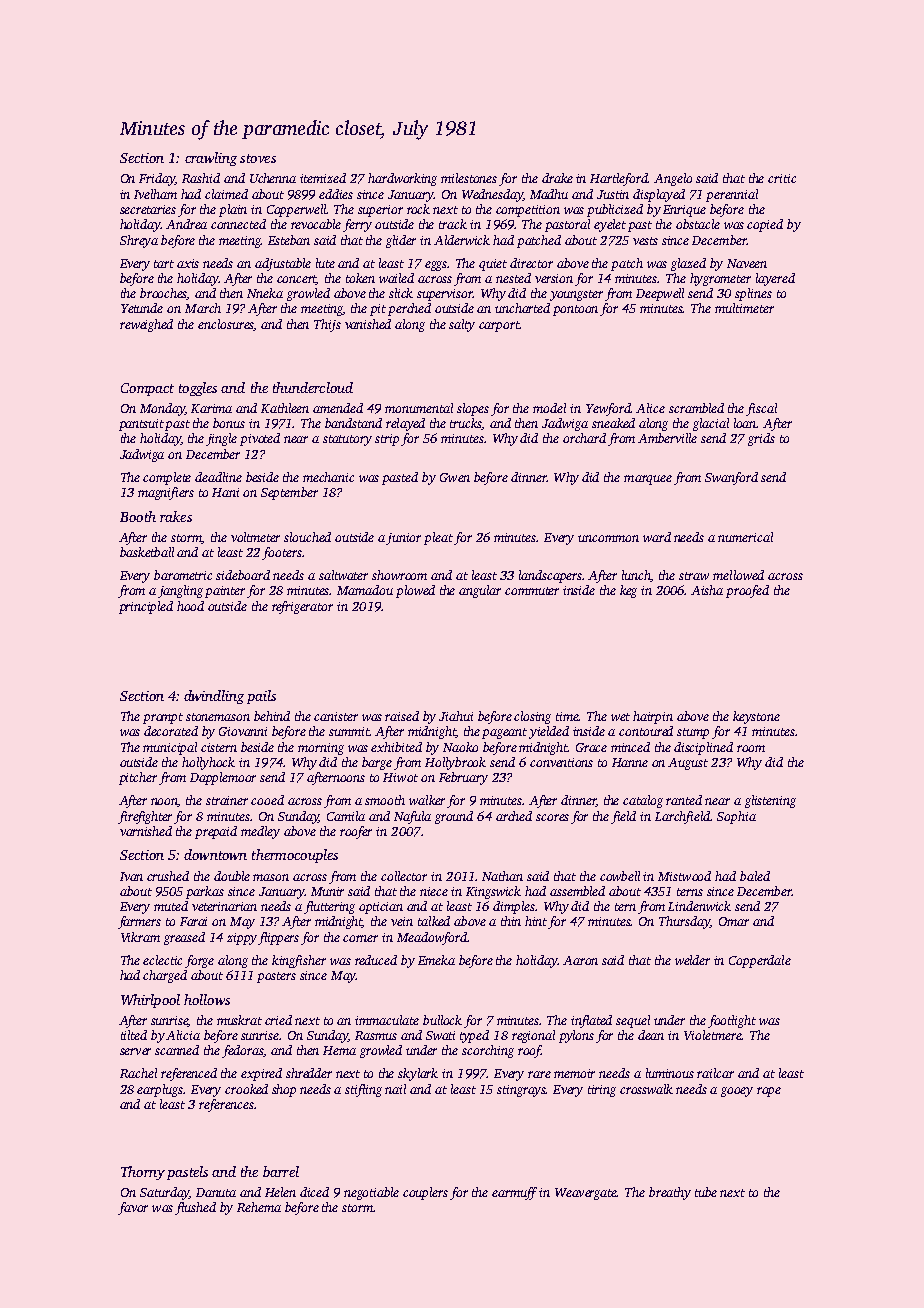  Describe the element at coordinates (492, 195) in the screenshot. I see `Wednesday` at that location.
